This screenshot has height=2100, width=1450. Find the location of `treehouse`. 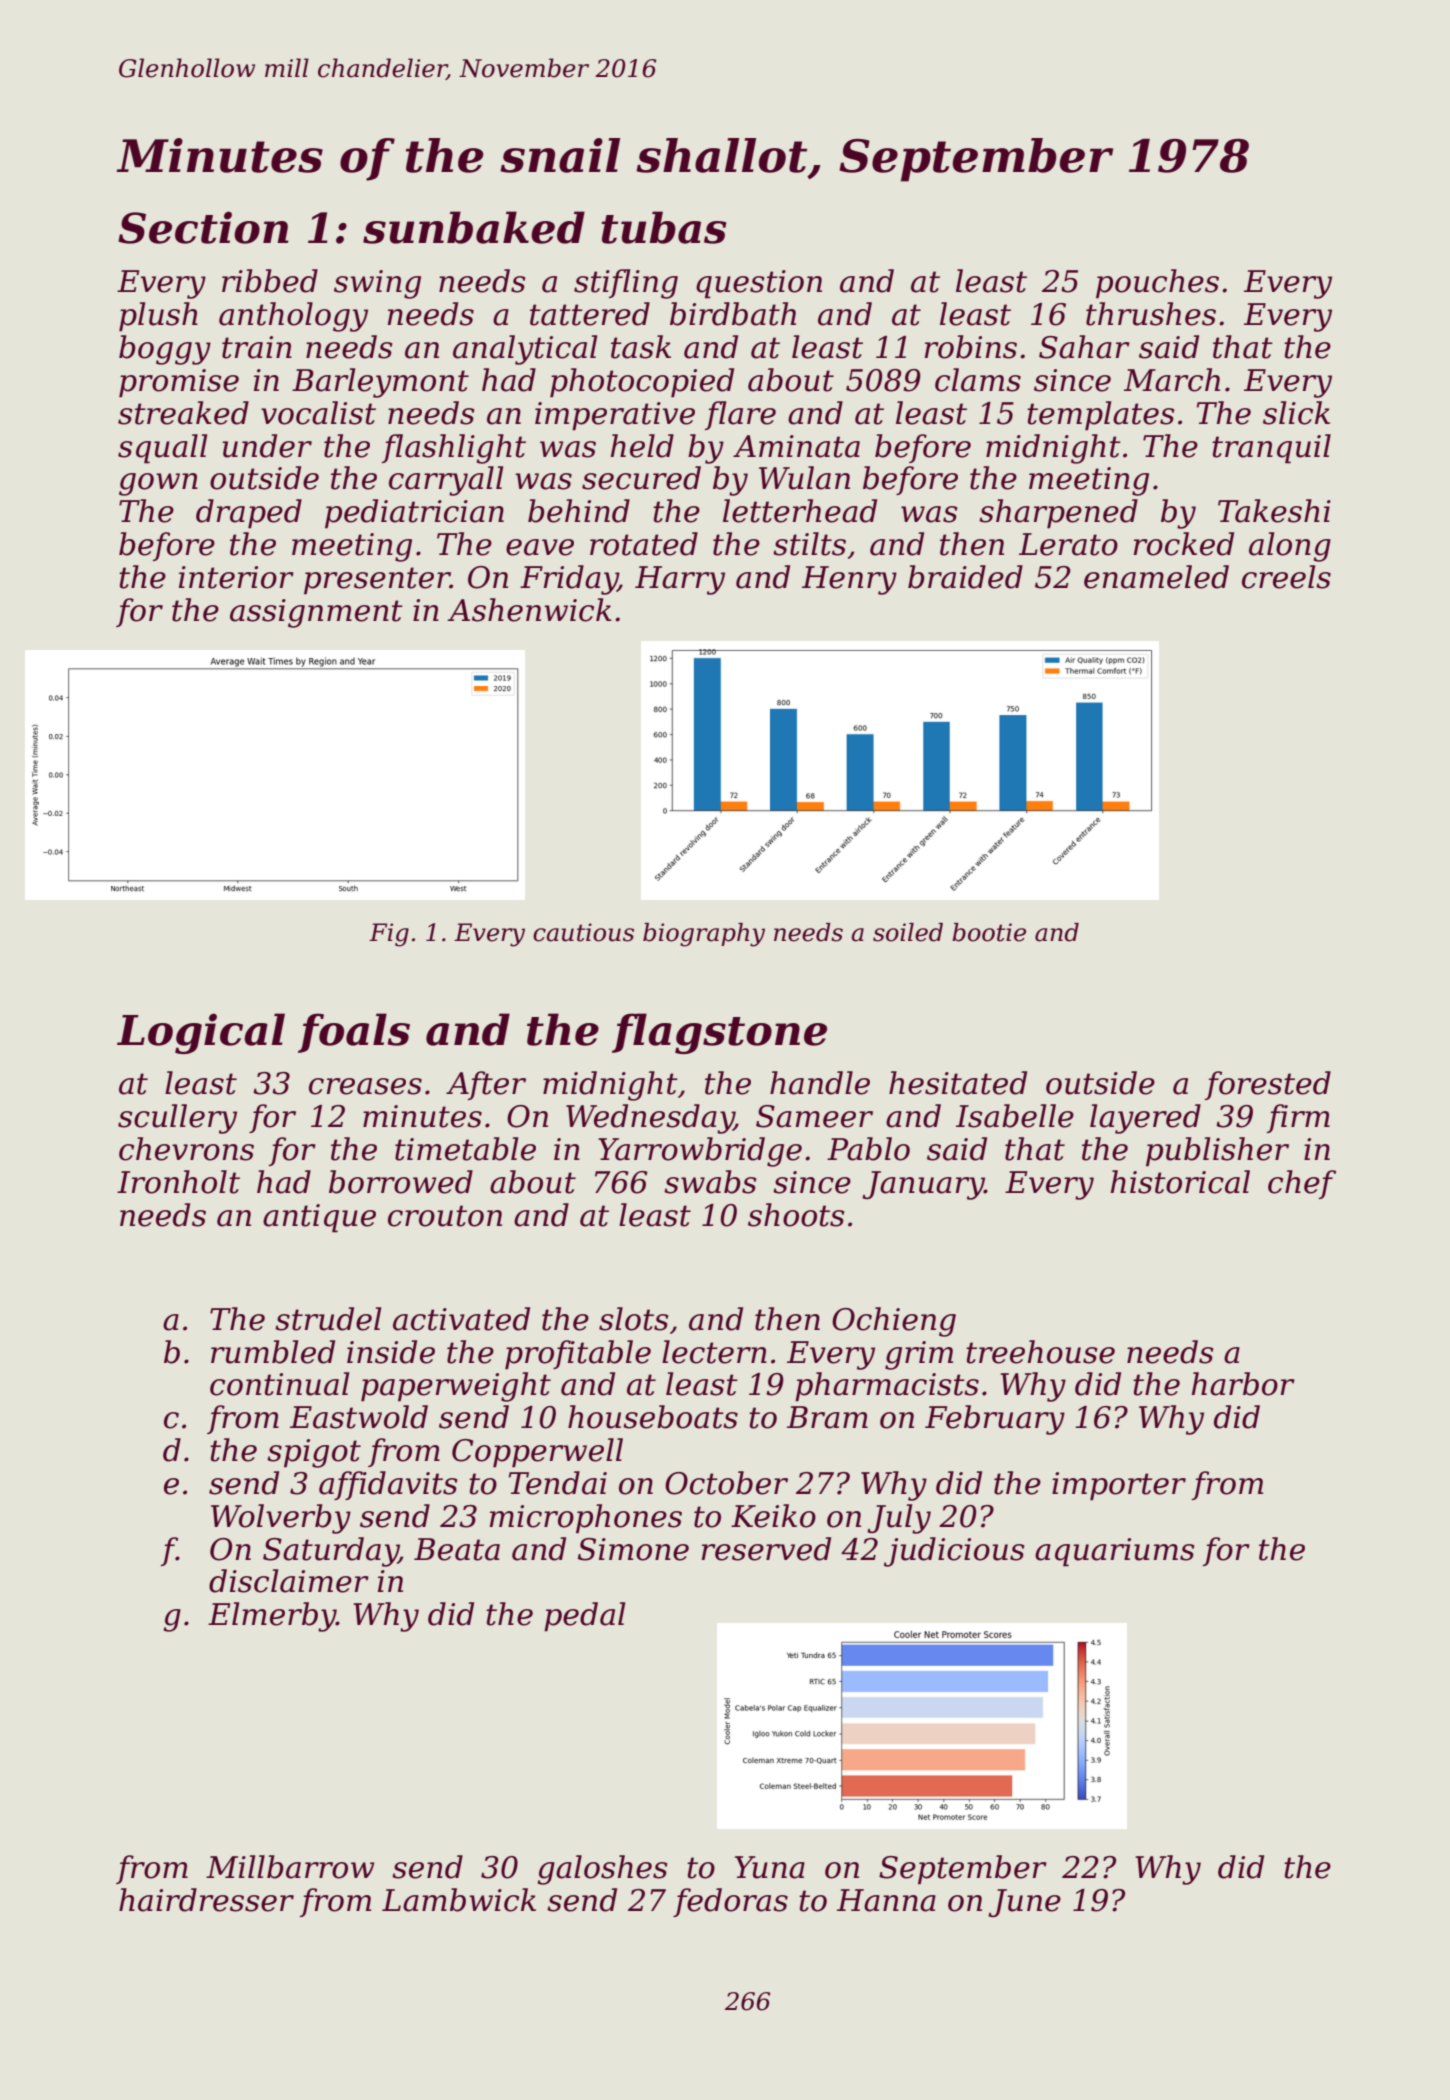

treehouse is located at coordinates (1040, 1352).
